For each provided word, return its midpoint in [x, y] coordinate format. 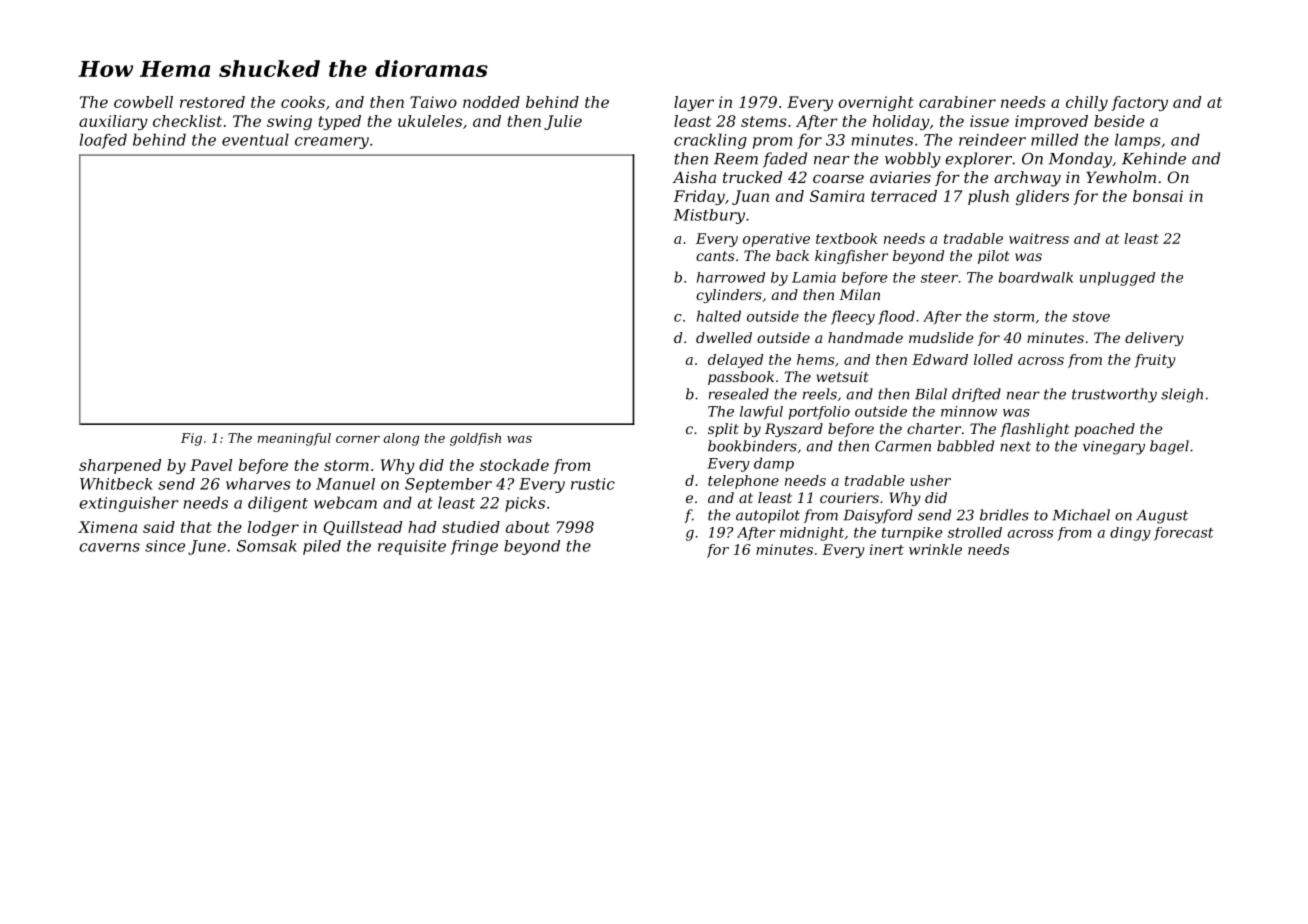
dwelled [724, 337]
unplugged [1117, 279]
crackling [710, 141]
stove [1091, 317]
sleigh [1182, 395]
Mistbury [709, 216]
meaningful [294, 439]
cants [715, 256]
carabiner [957, 102]
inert [887, 549]
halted [719, 316]
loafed [103, 141]
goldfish [475, 439]
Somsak [267, 546]
